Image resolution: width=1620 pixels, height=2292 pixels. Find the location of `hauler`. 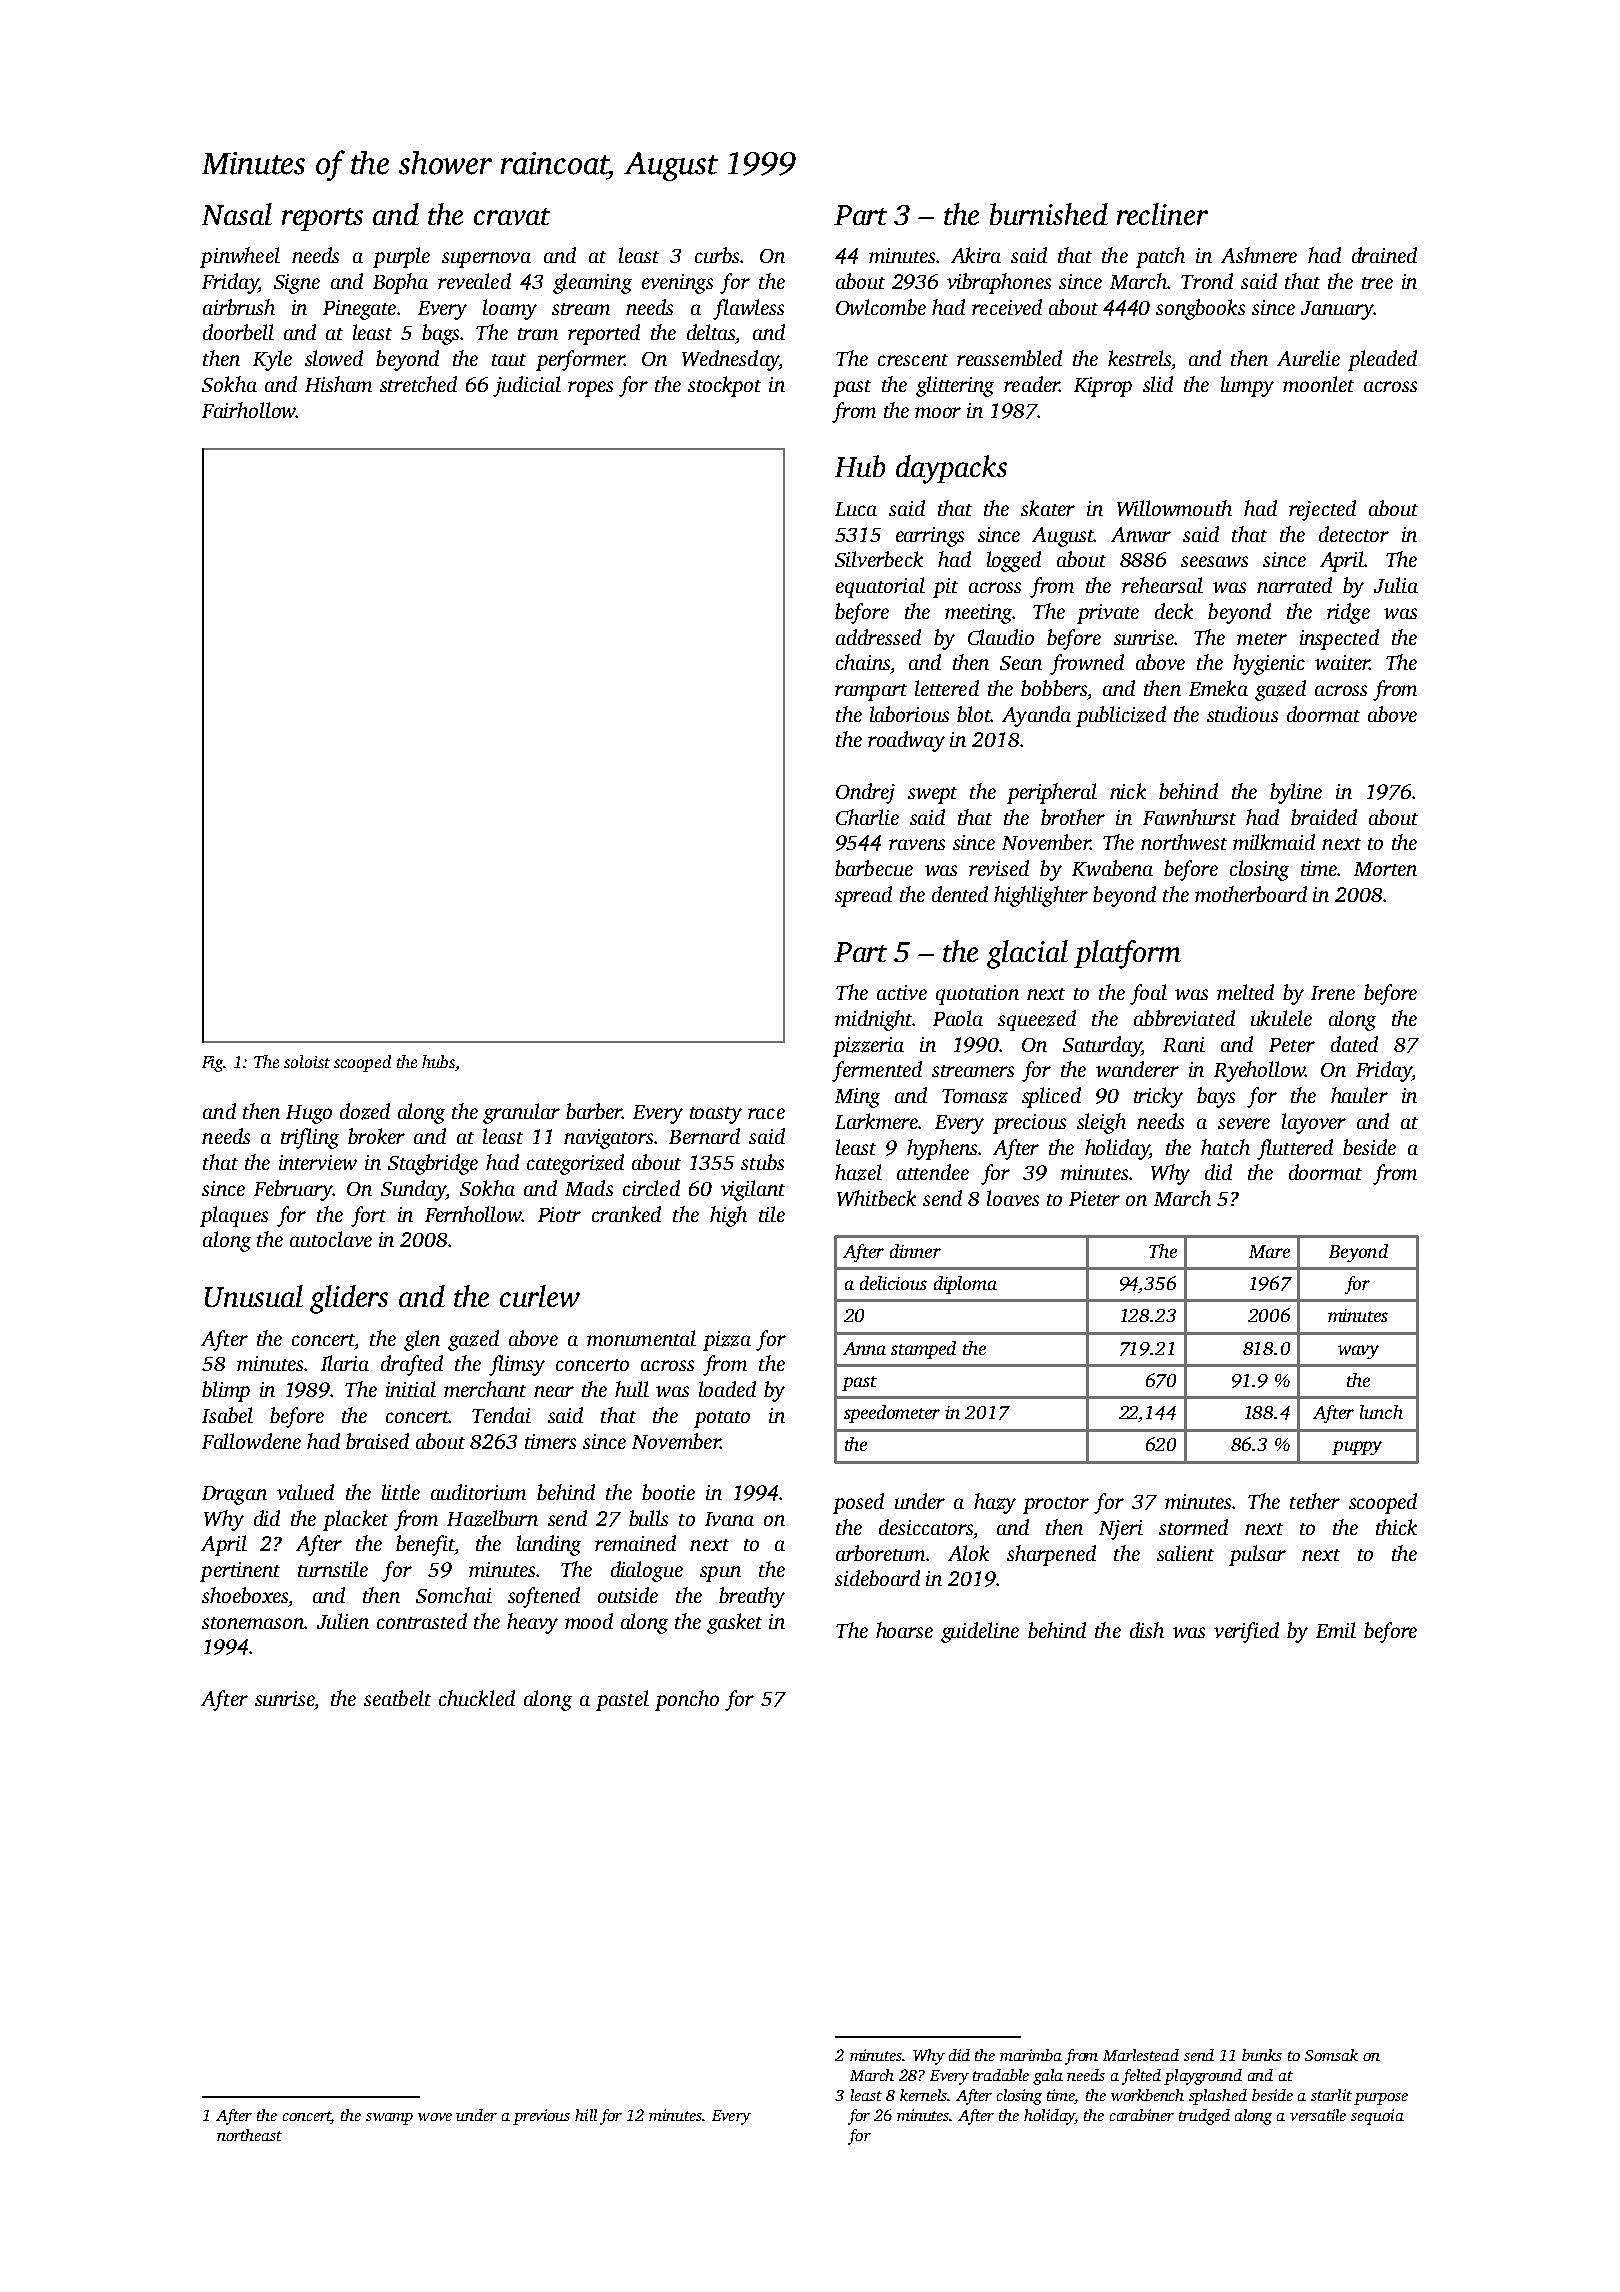

hauler is located at coordinates (1359, 1095).
